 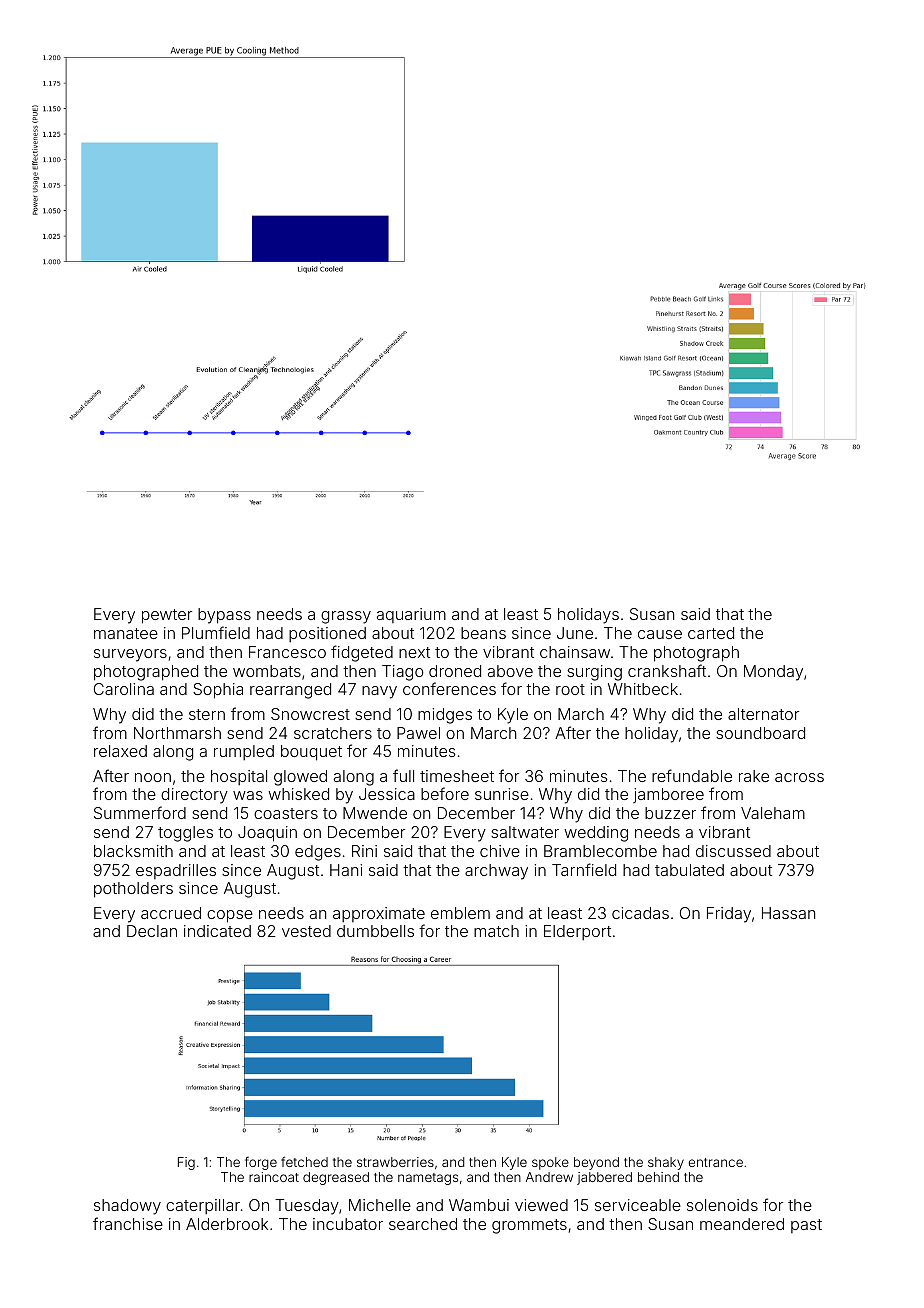 What do you see at coordinates (788, 913) in the screenshot?
I see `Hassan` at bounding box center [788, 913].
